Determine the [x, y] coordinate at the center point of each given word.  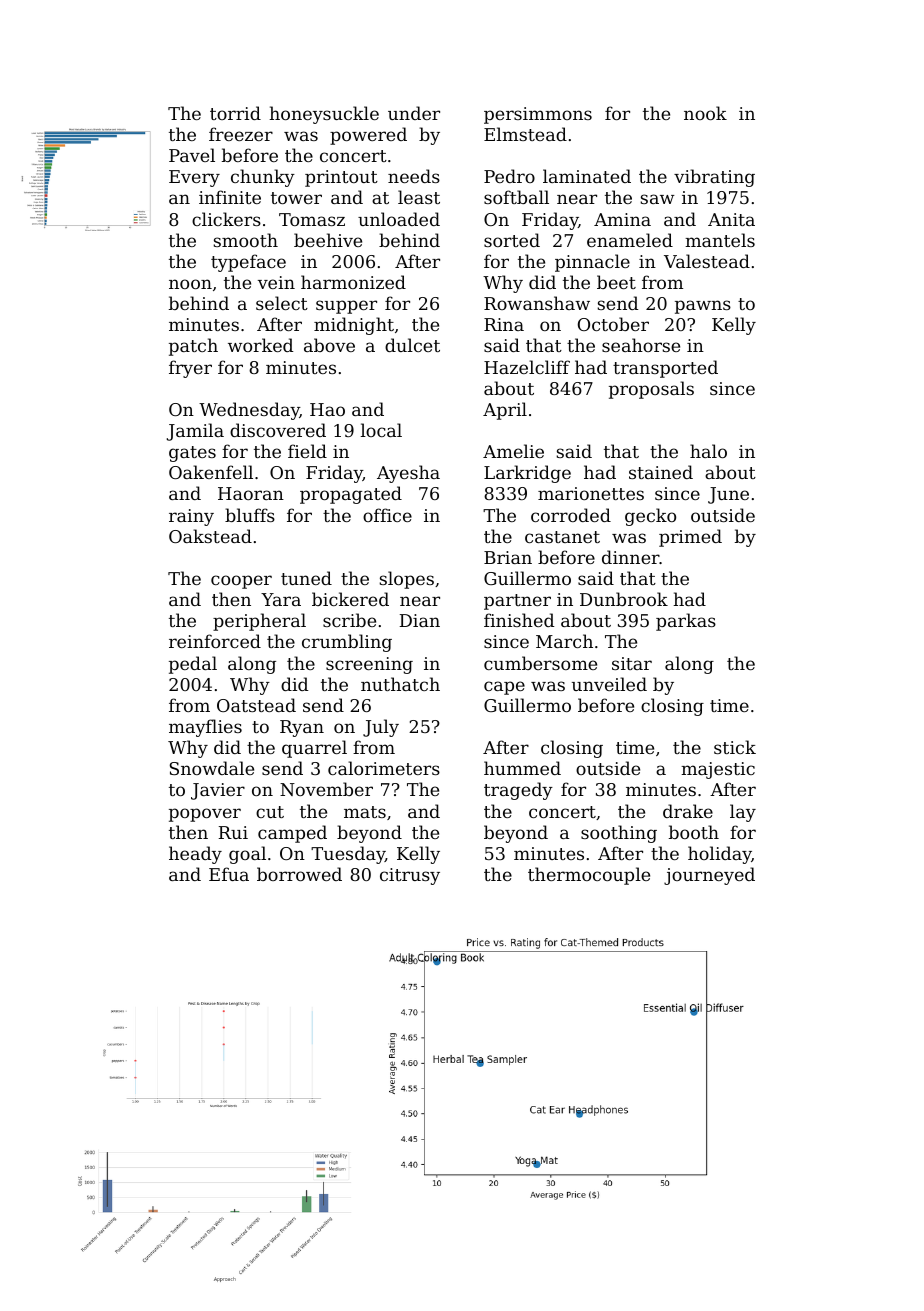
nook [705, 113]
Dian [420, 620]
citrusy [410, 876]
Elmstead [525, 134]
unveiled [609, 684]
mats [365, 812]
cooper [241, 582]
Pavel [192, 155]
